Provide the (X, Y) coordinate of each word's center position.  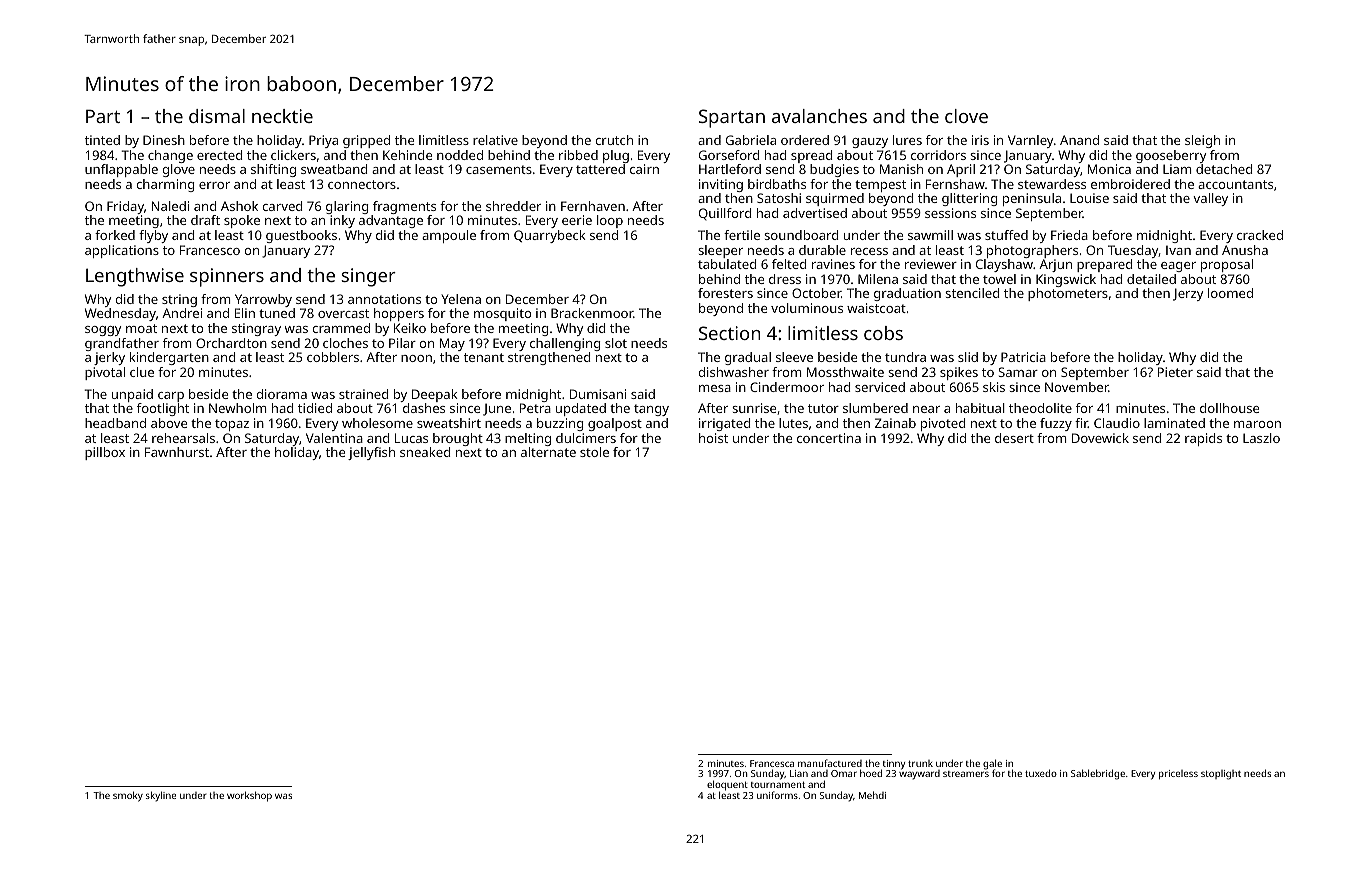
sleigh (1202, 141)
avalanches (819, 116)
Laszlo (1261, 438)
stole (594, 452)
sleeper (720, 251)
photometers (1068, 294)
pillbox (105, 453)
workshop (249, 796)
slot (616, 343)
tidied (315, 408)
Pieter (1175, 372)
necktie (282, 116)
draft (205, 220)
